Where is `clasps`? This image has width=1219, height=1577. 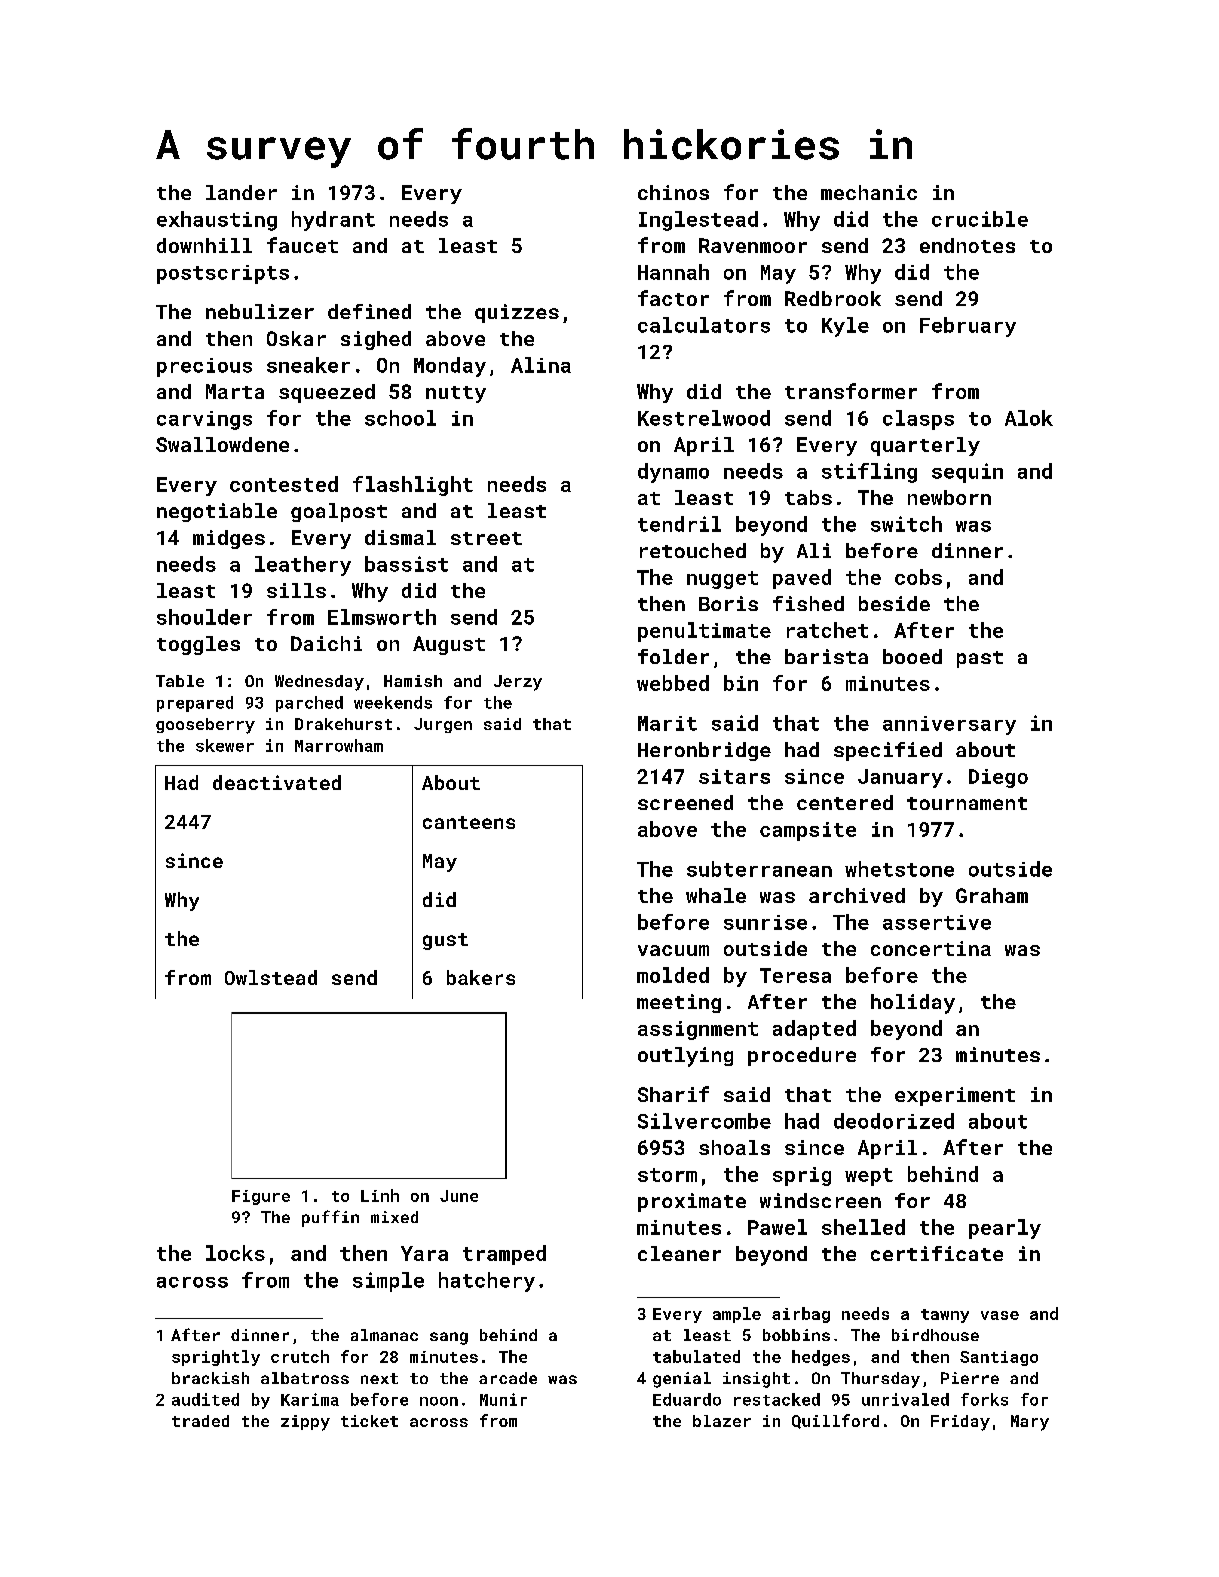
clasps is located at coordinates (918, 420).
